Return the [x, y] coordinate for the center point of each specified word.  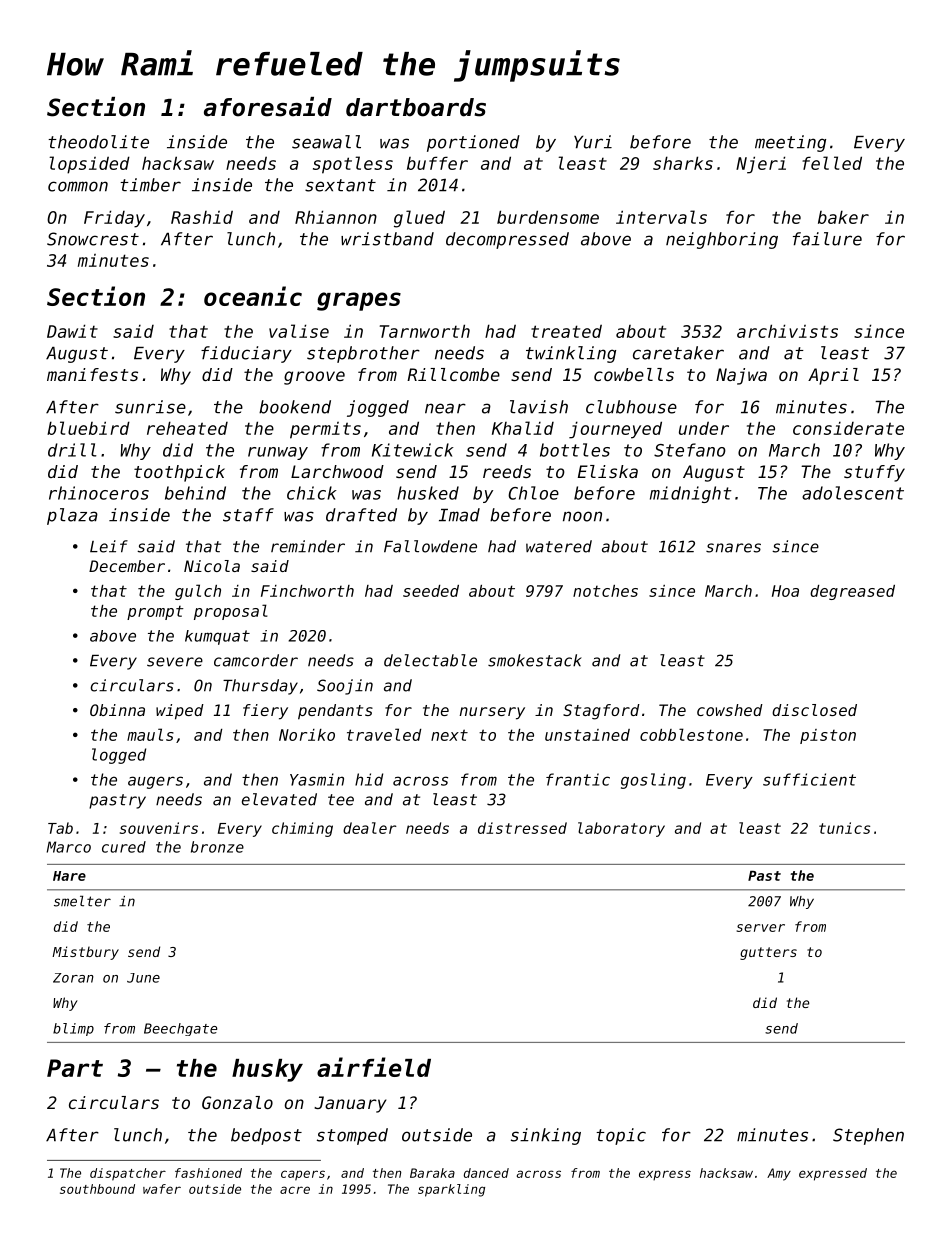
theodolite [98, 142]
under [704, 428]
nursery [492, 713]
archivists [787, 331]
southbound [97, 1189]
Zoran [73, 978]
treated [566, 331]
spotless [353, 165]
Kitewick [413, 450]
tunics [844, 828]
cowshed [730, 710]
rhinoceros [99, 493]
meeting [790, 143]
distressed [522, 828]
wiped [180, 712]
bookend [295, 407]
